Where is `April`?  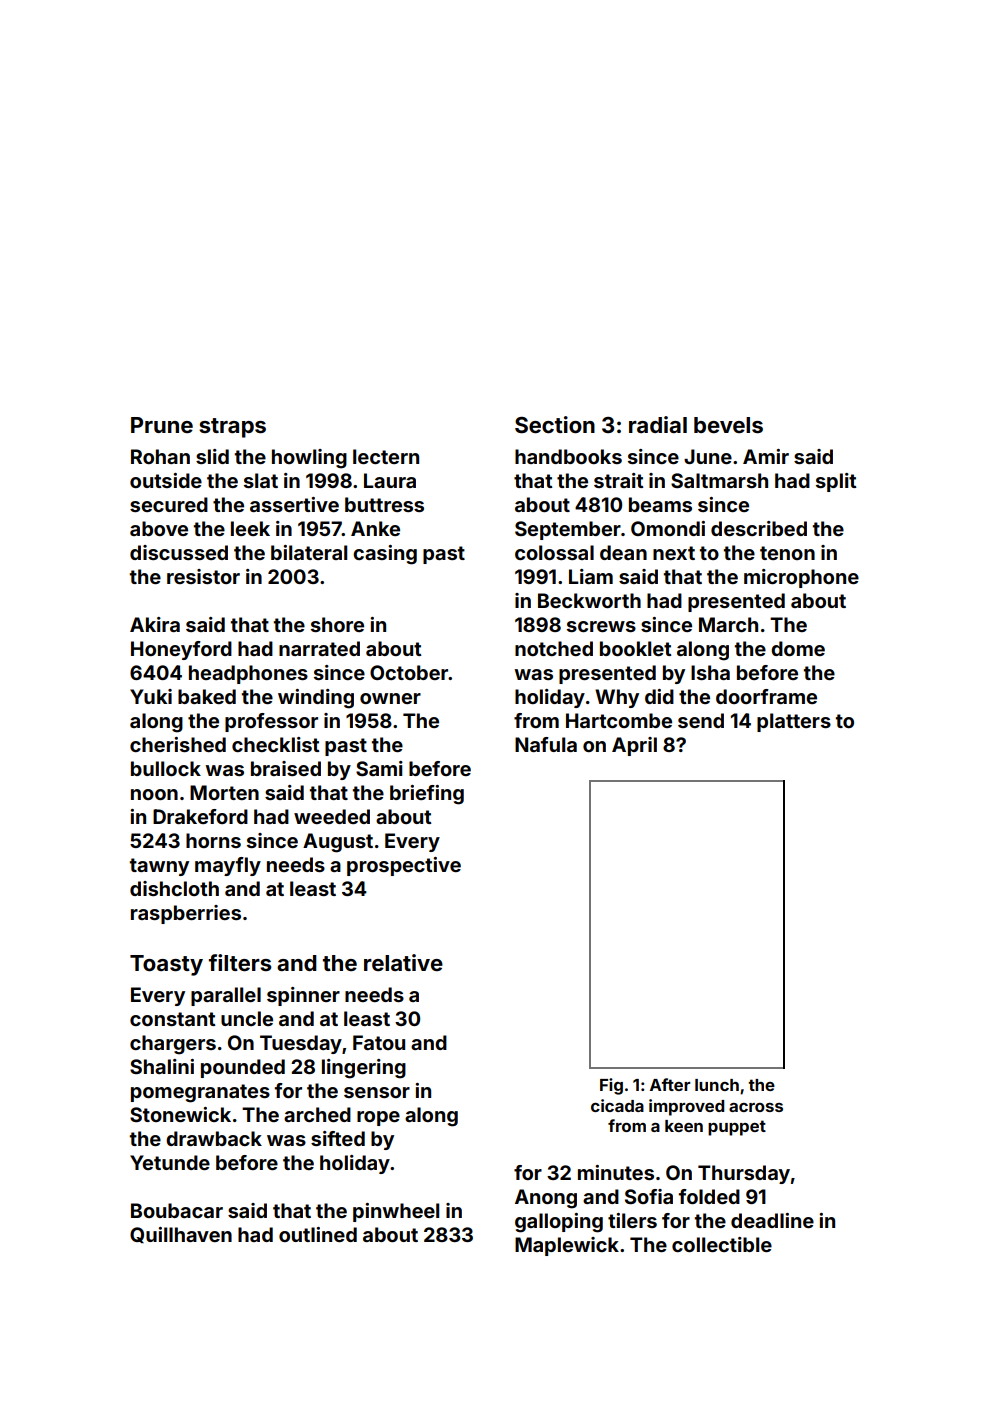
April is located at coordinates (634, 746).
